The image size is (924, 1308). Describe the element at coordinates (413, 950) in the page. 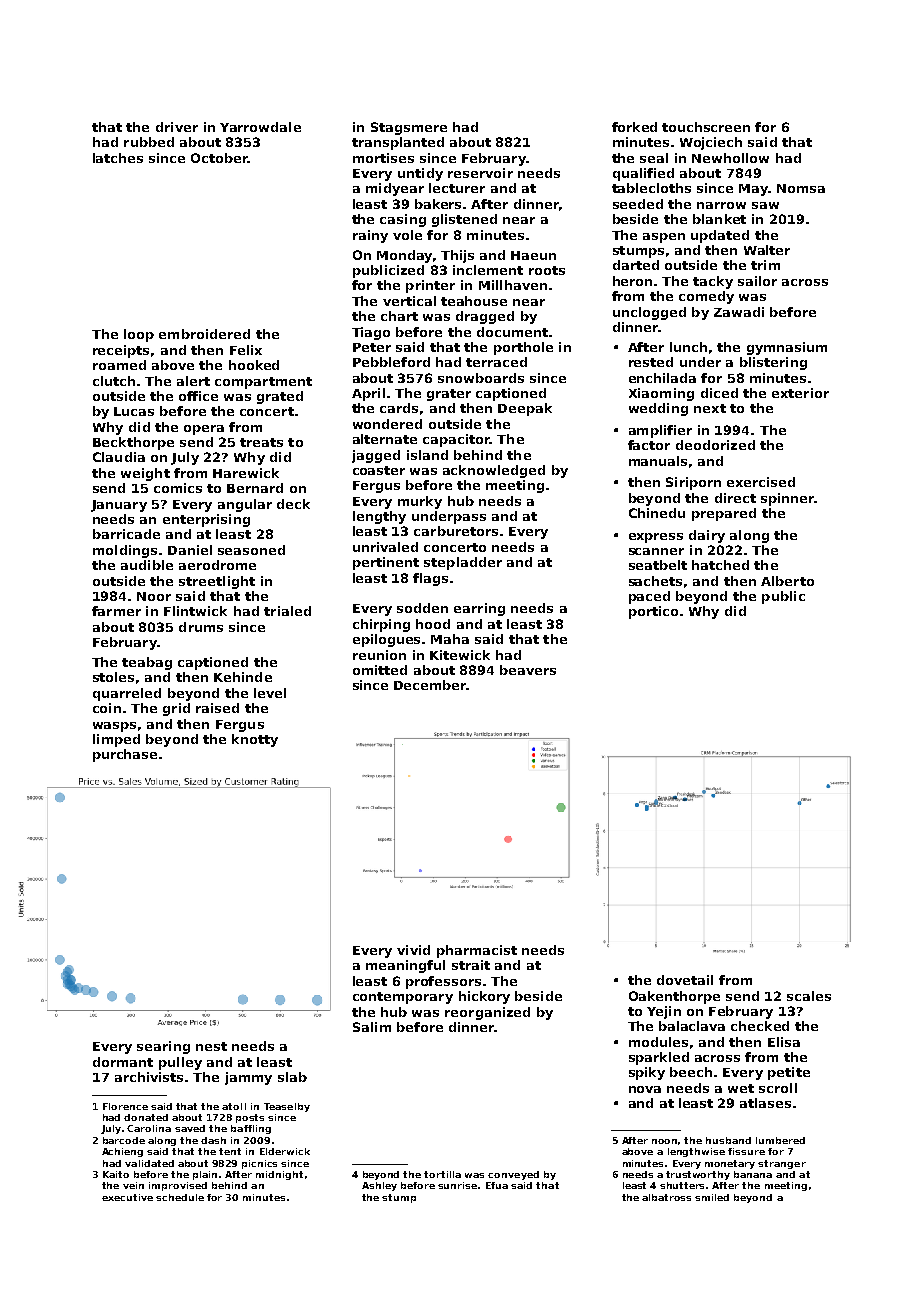

I see `vivid` at that location.
